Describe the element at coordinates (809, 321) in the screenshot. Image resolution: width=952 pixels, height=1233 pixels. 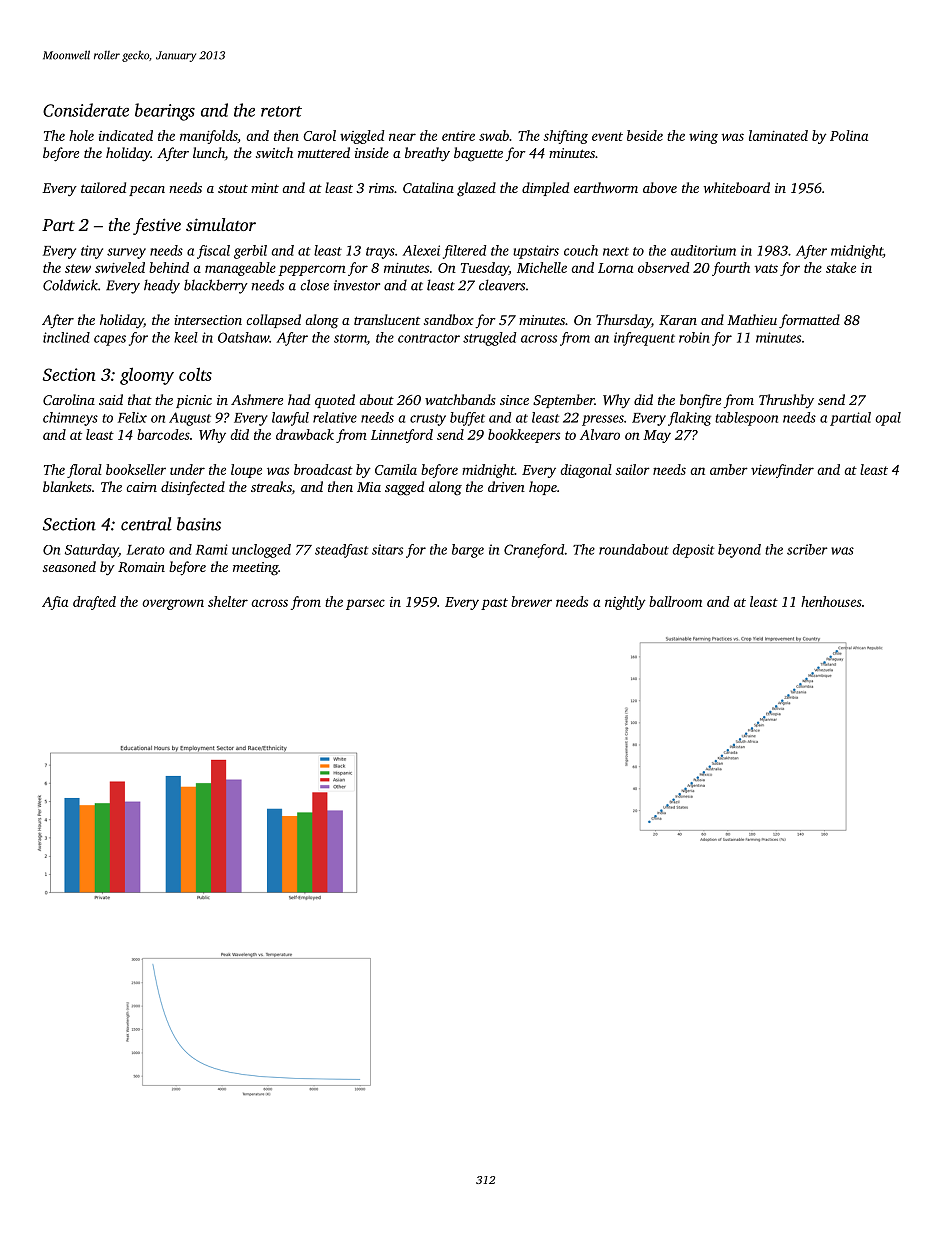
I see `formatted` at that location.
